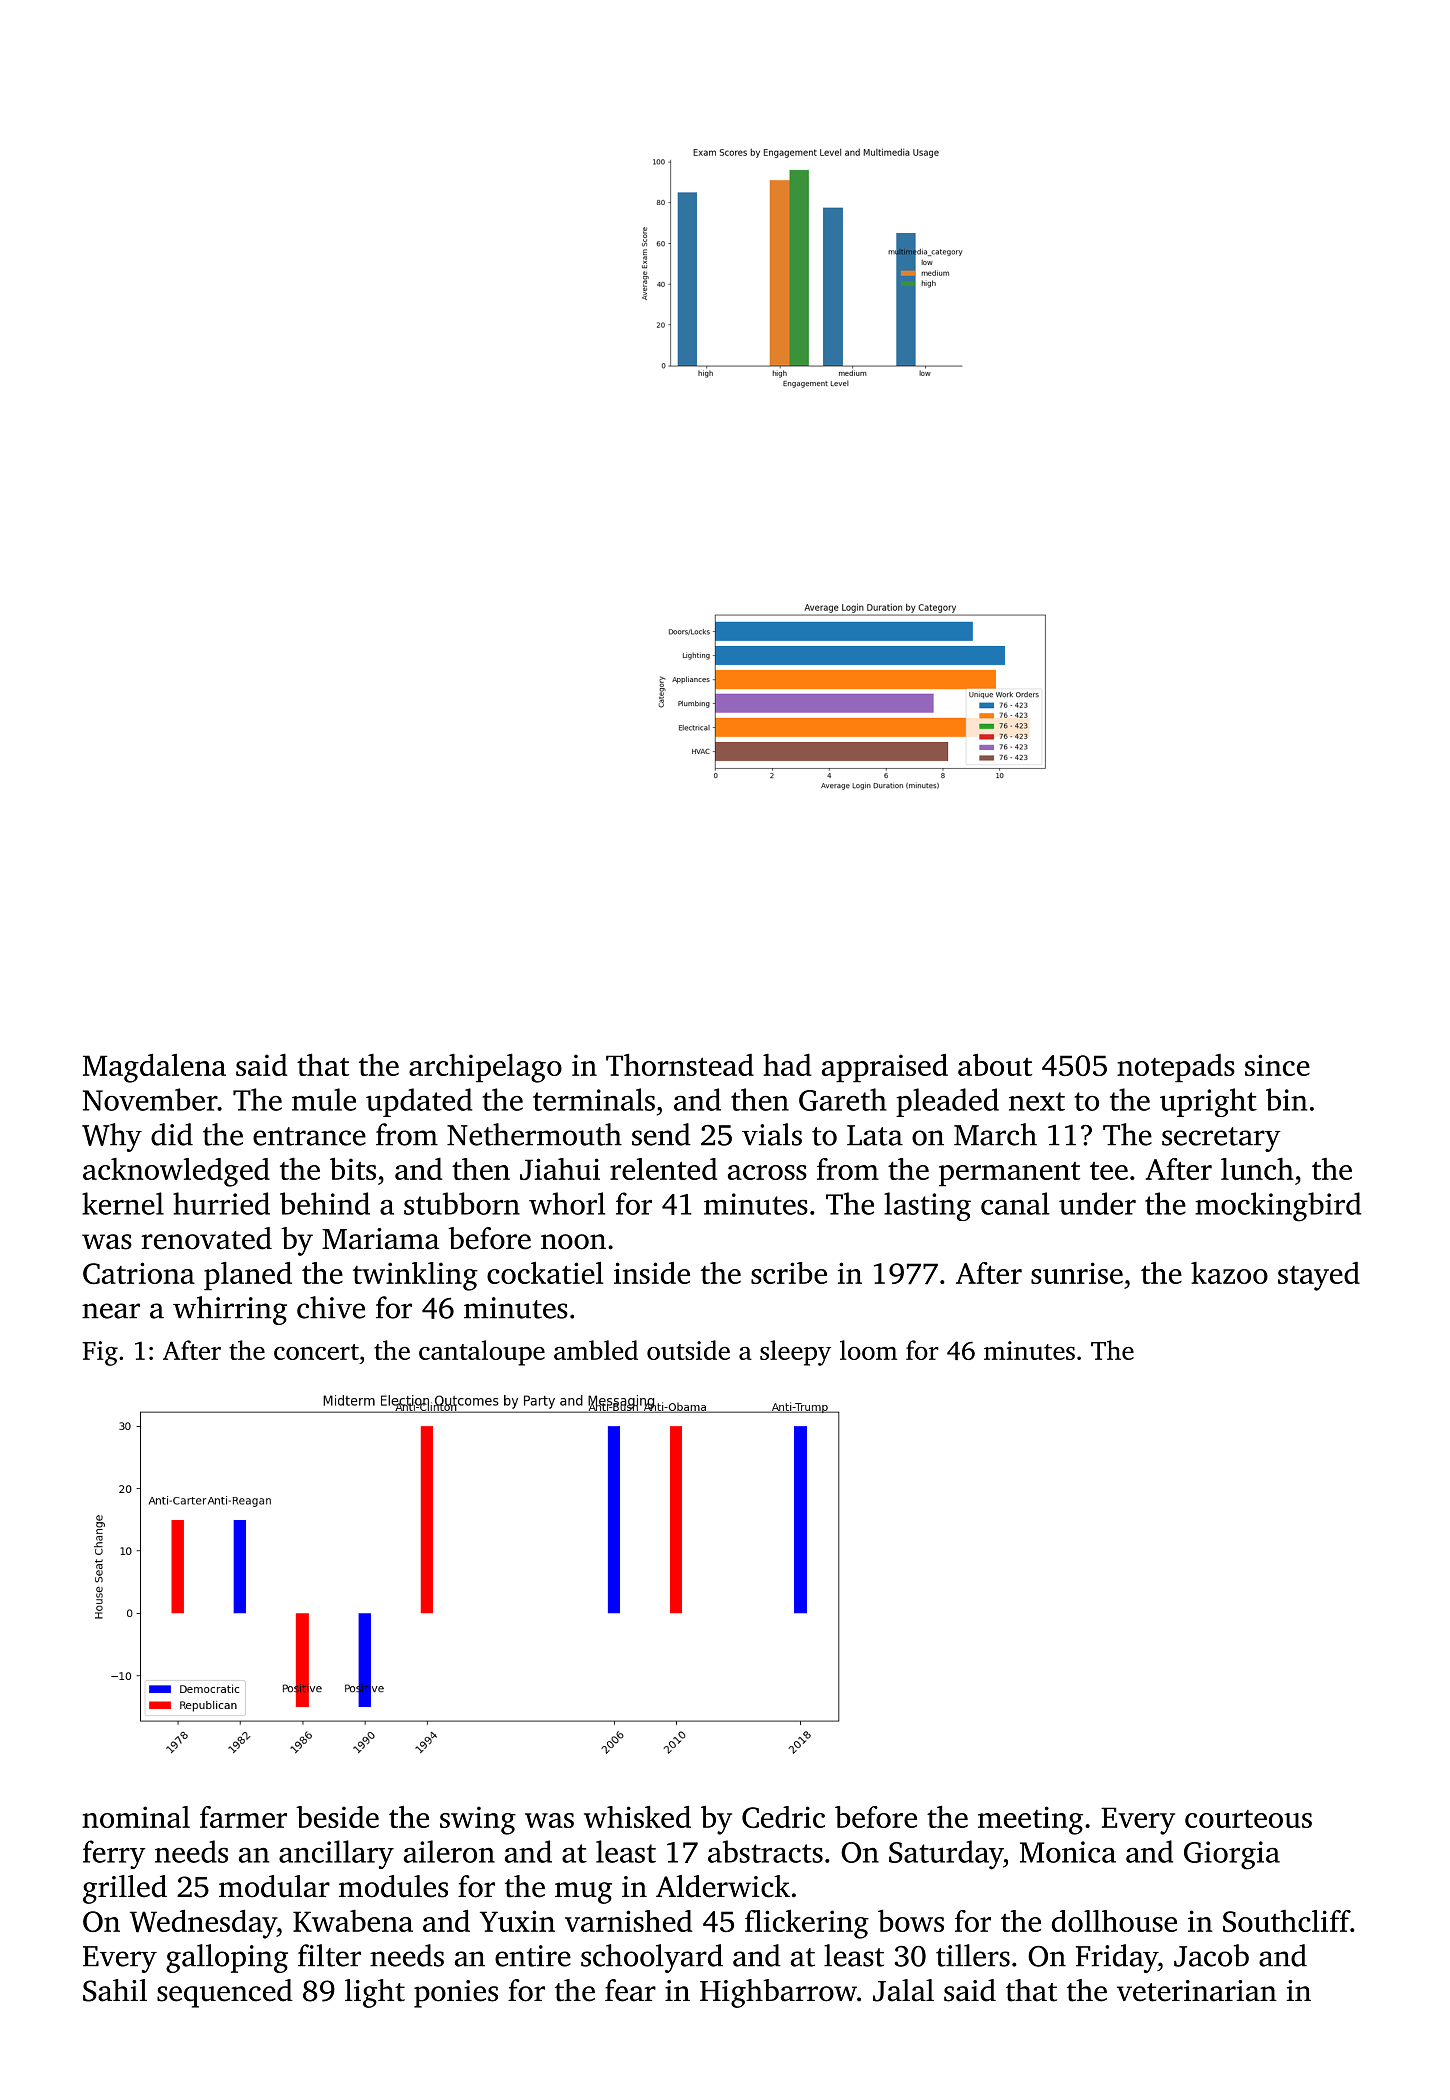 Image resolution: width=1450 pixels, height=2100 pixels. I want to click on across, so click(767, 1172).
